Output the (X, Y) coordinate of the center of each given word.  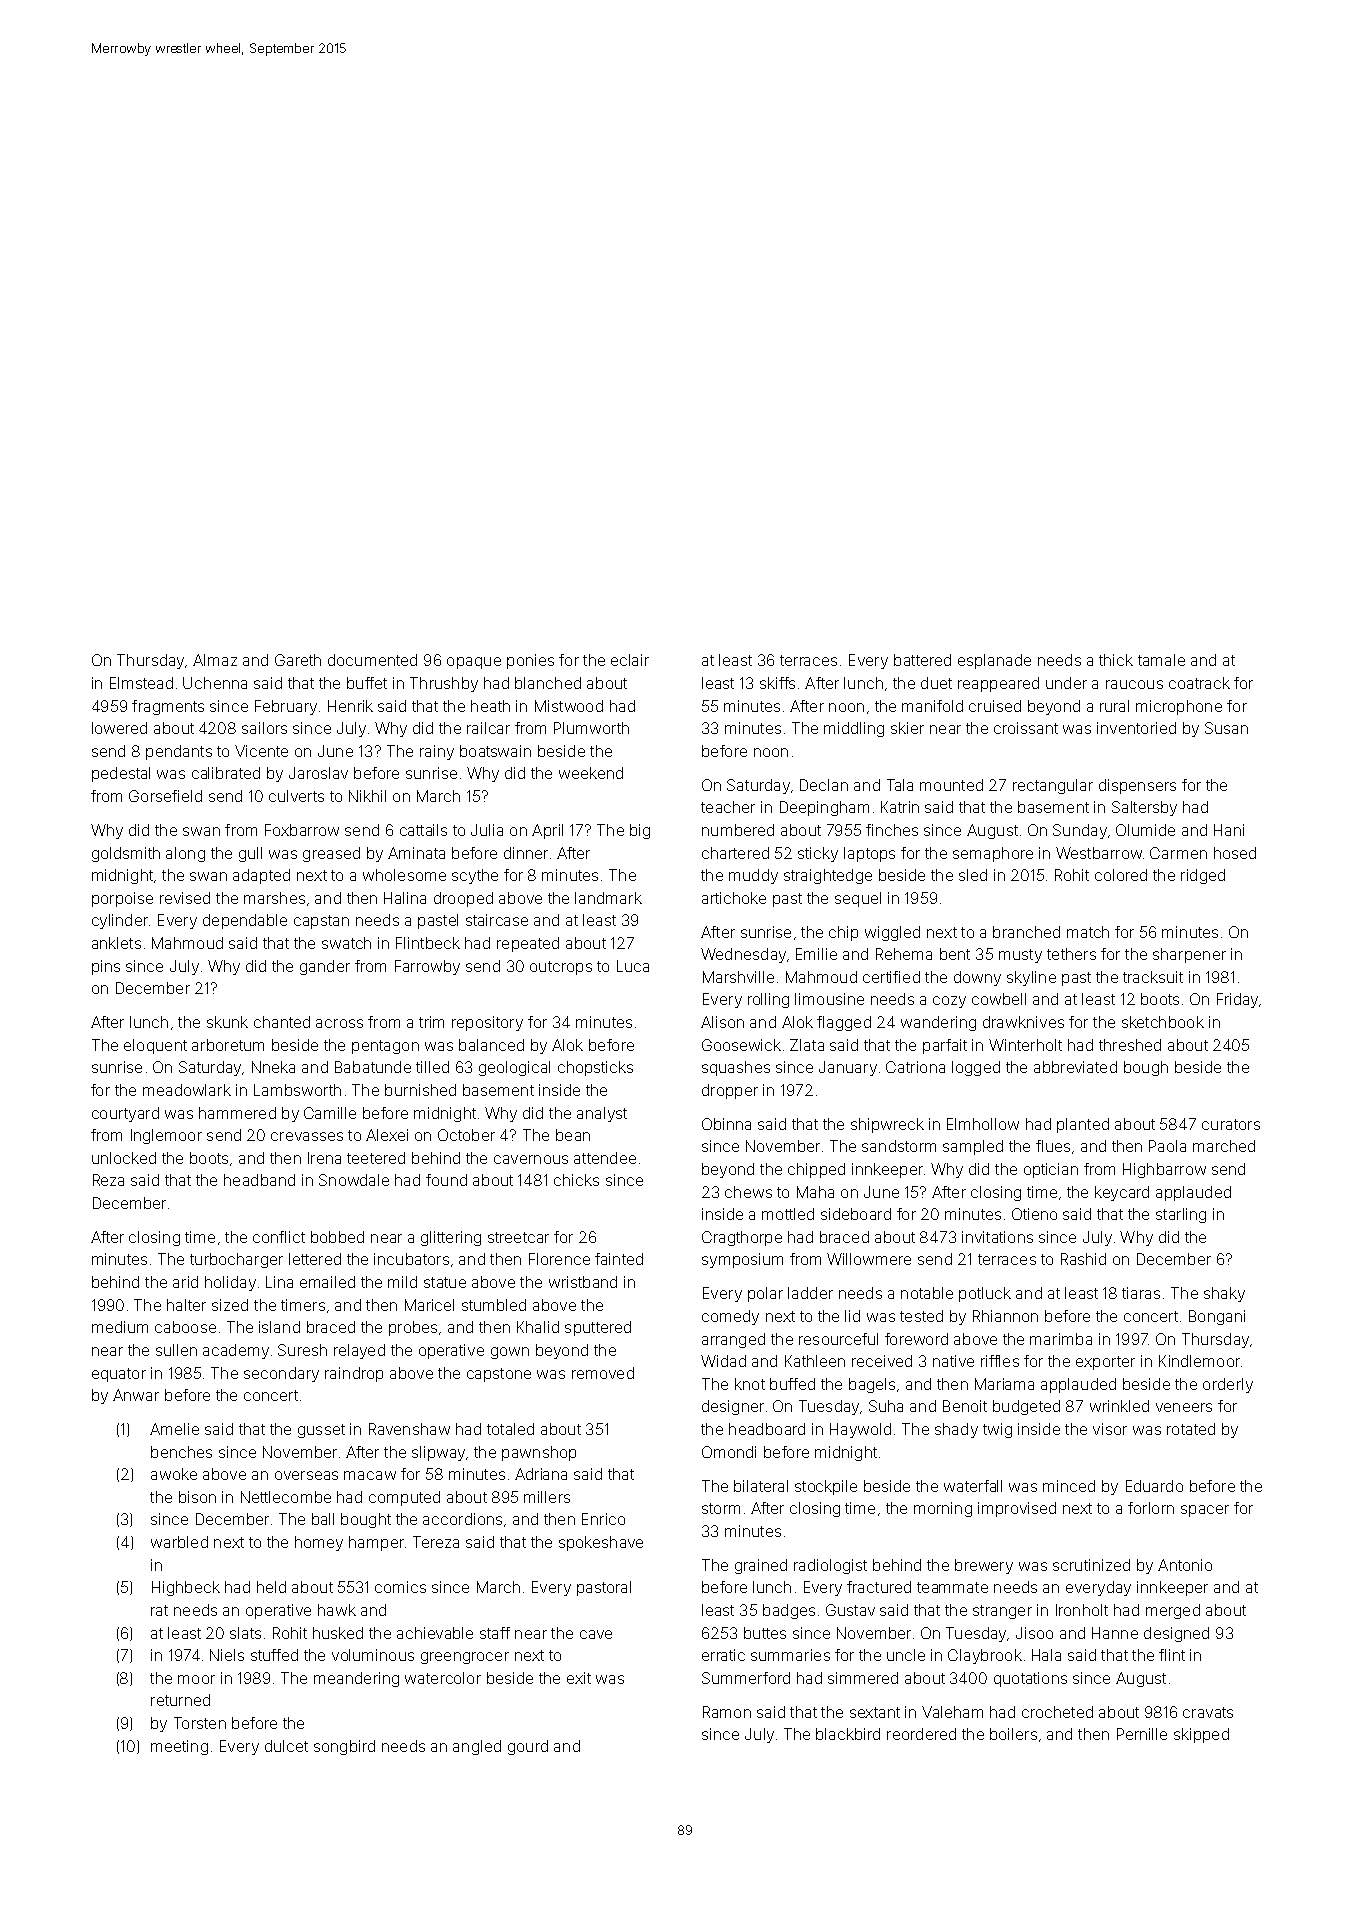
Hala (1046, 1655)
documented (372, 660)
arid (185, 1282)
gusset (321, 1431)
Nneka (273, 1067)
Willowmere (869, 1259)
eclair (630, 660)
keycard (1122, 1193)
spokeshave (601, 1543)
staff (495, 1633)
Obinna (726, 1124)
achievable (435, 1633)
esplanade (994, 661)
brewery (984, 1566)
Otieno (1034, 1214)
